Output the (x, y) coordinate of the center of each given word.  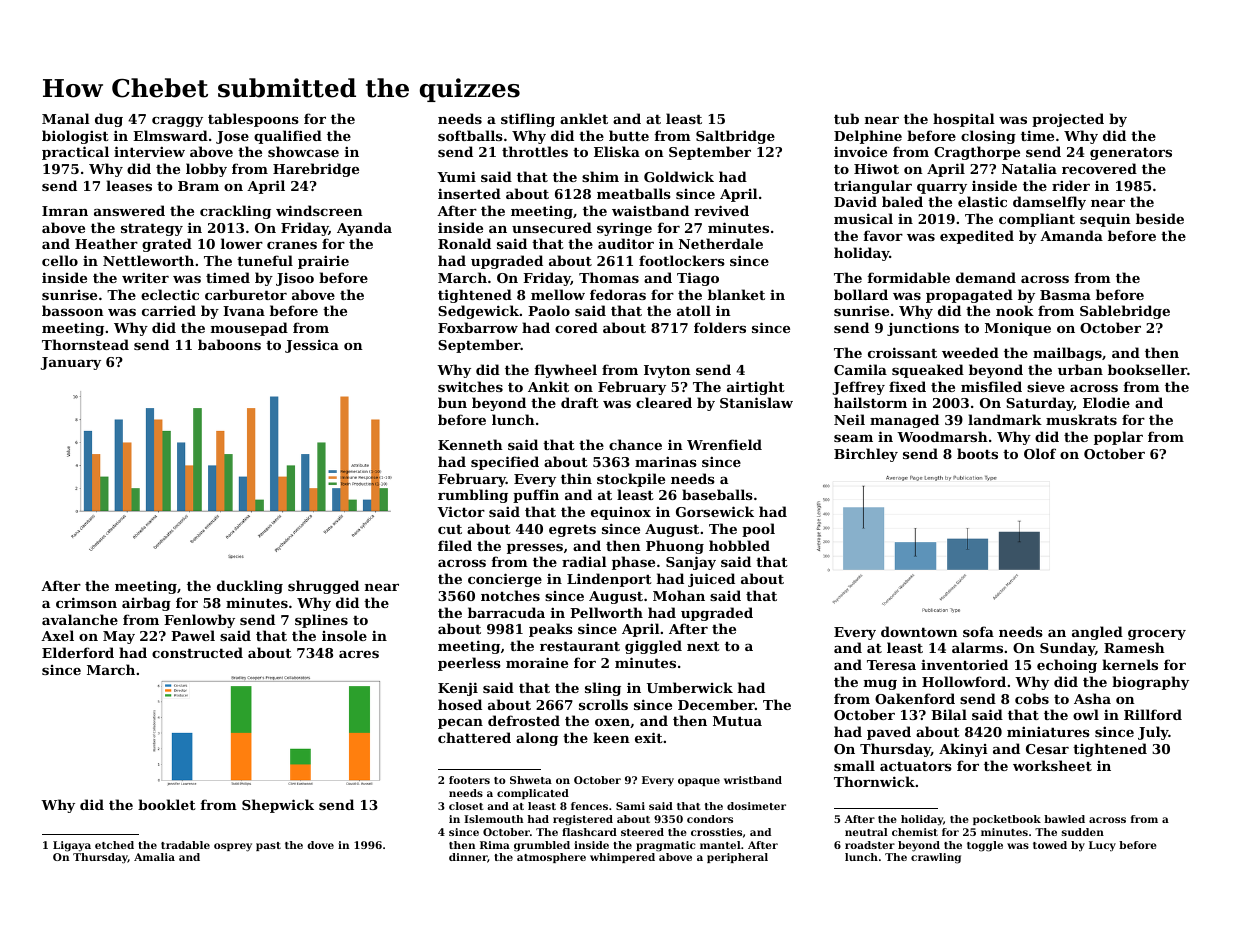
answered (129, 210)
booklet (167, 804)
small (854, 765)
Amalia (154, 857)
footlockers (682, 260)
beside (1160, 218)
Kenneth (470, 444)
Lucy (1102, 846)
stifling (528, 120)
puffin (536, 496)
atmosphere (551, 858)
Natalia (1029, 168)
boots (977, 453)
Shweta (531, 780)
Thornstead (85, 344)
